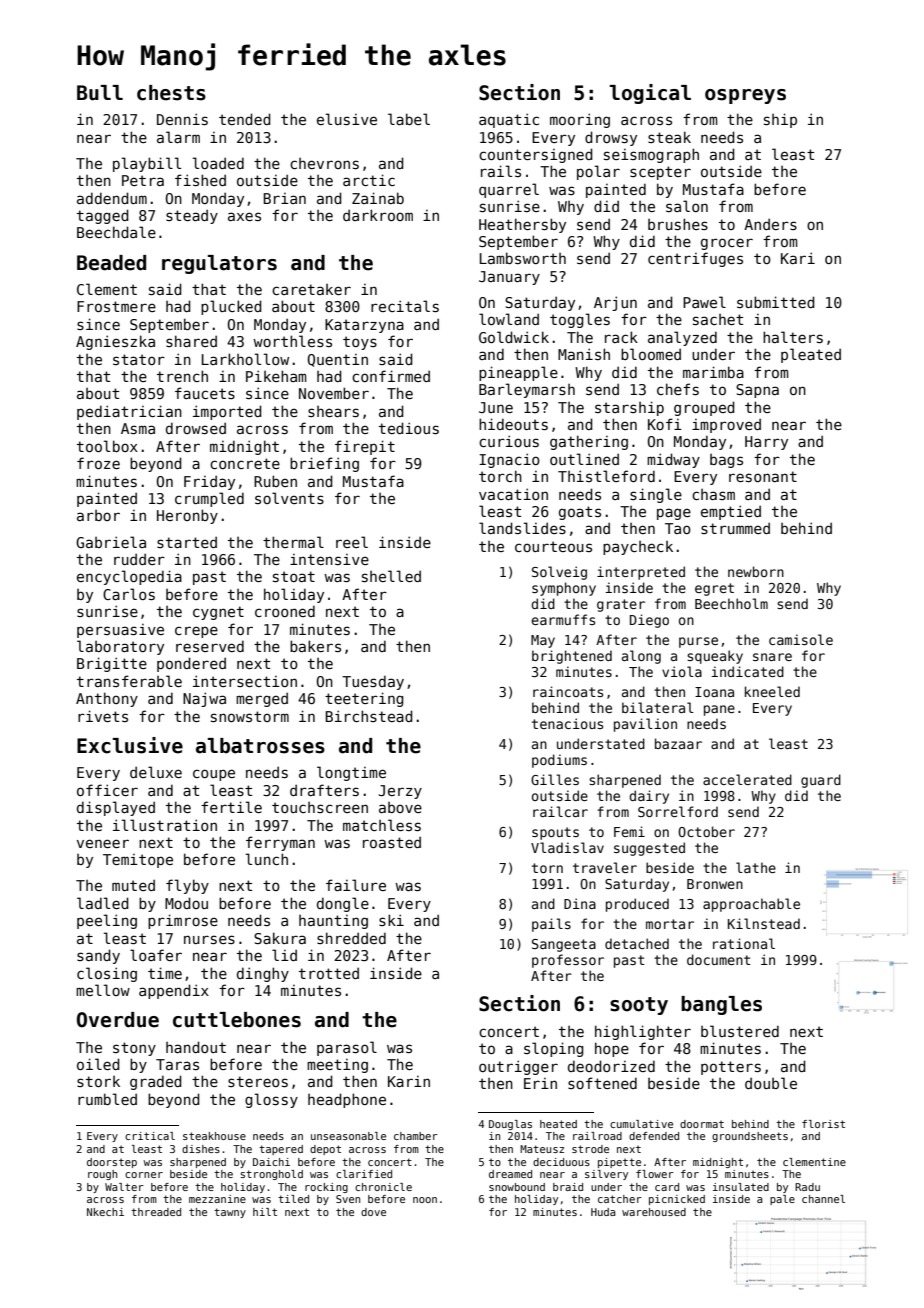 The image size is (924, 1308). What do you see at coordinates (156, 772) in the screenshot?
I see `deluxe` at bounding box center [156, 772].
